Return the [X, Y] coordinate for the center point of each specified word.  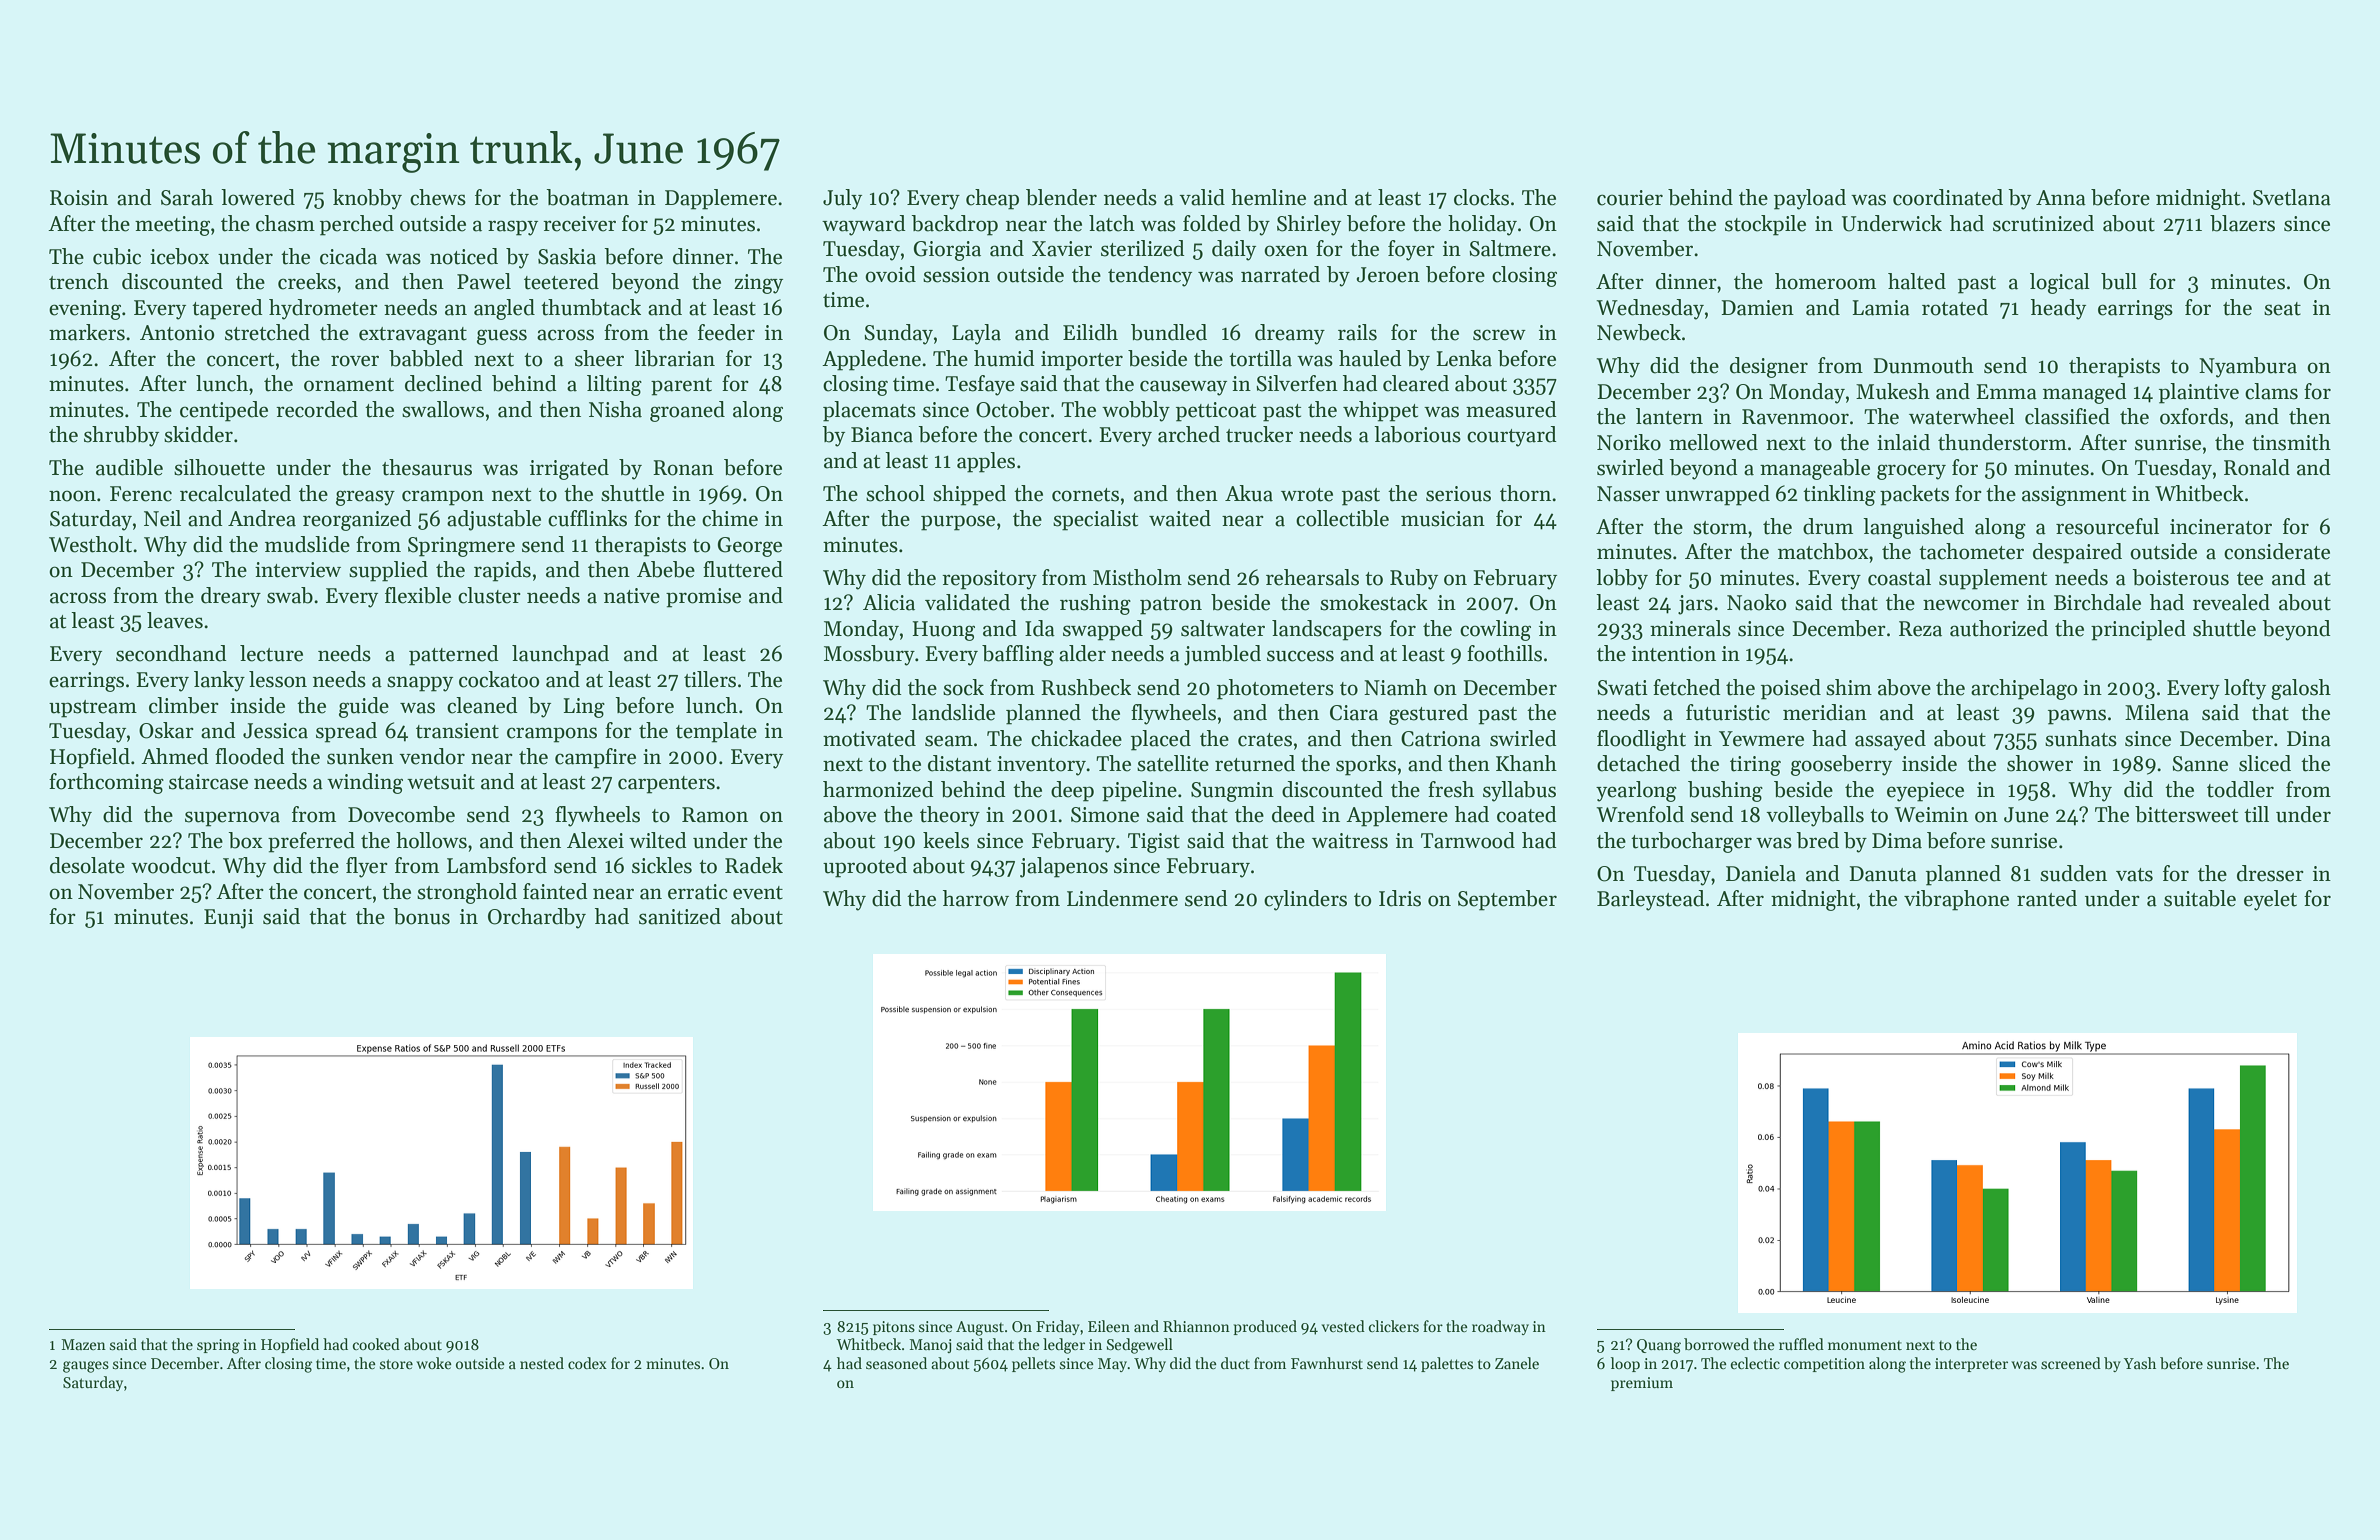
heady [2058, 309]
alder [1082, 653]
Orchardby [537, 918]
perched [357, 225]
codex [587, 1363]
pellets [1033, 1364]
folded [1212, 223]
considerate [2277, 551]
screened [2071, 1363]
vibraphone [1956, 900]
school [895, 493]
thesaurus [427, 467]
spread [346, 732]
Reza [1920, 629]
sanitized [680, 916]
